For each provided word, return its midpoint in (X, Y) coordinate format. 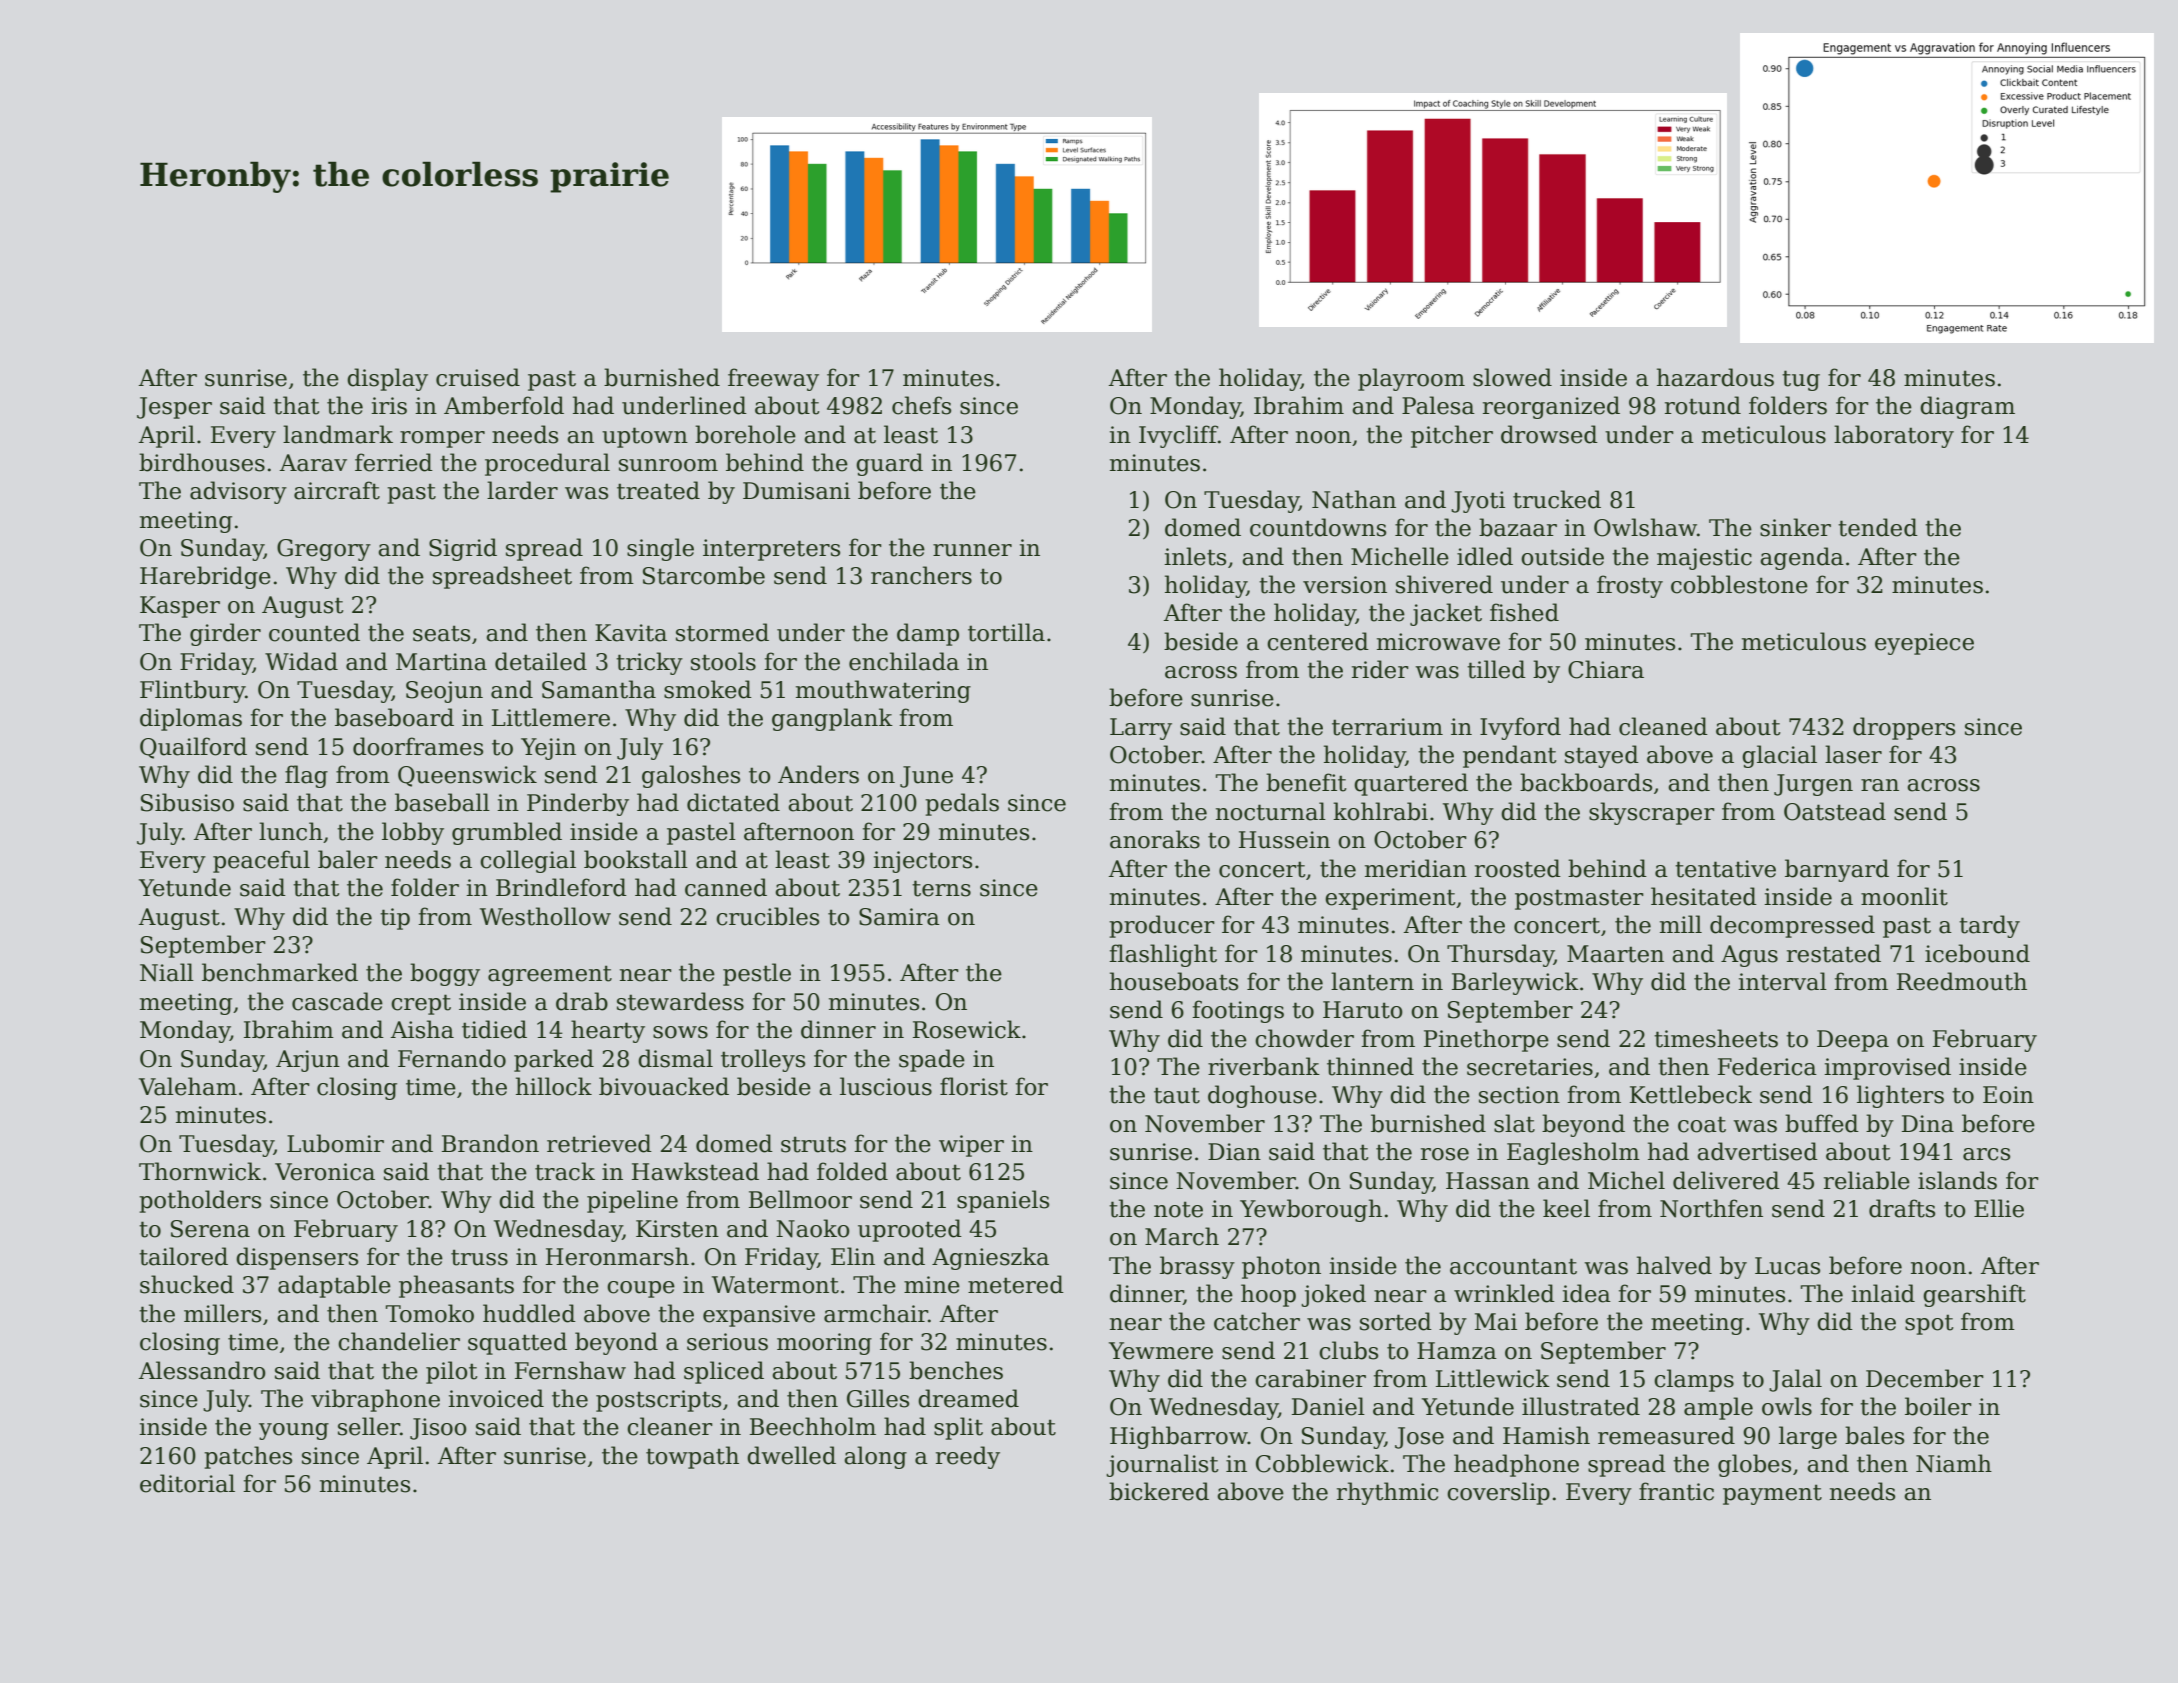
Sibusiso (187, 802)
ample (1718, 1408)
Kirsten (677, 1229)
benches (956, 1370)
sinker (1795, 527)
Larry (1141, 729)
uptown (645, 437)
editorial (187, 1483)
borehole (745, 434)
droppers (1904, 728)
